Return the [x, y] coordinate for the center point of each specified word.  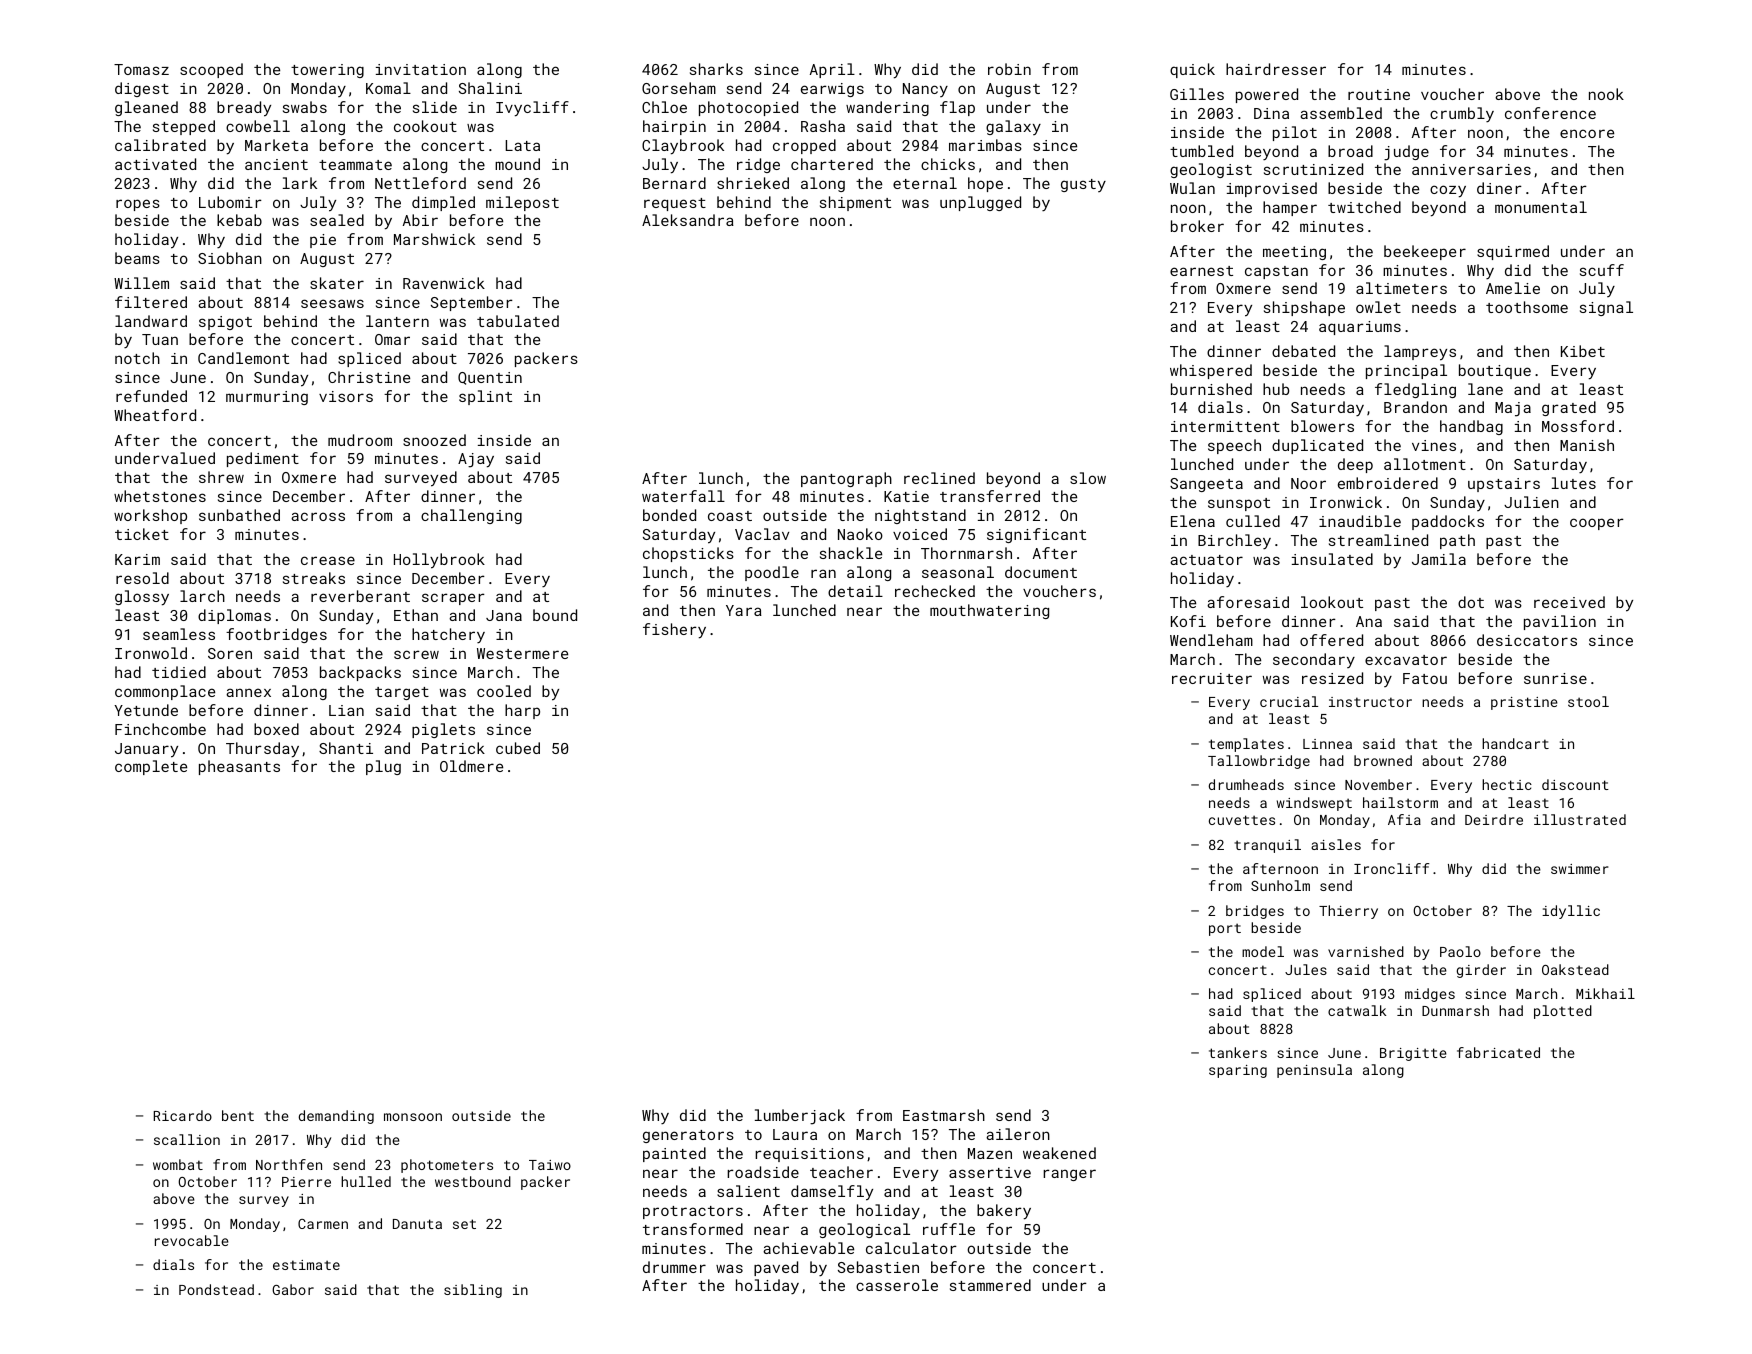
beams [137, 258]
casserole [897, 1285]
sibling [473, 1291]
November [1378, 784]
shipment [855, 203]
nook [1606, 94]
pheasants [239, 767]
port [1225, 929]
